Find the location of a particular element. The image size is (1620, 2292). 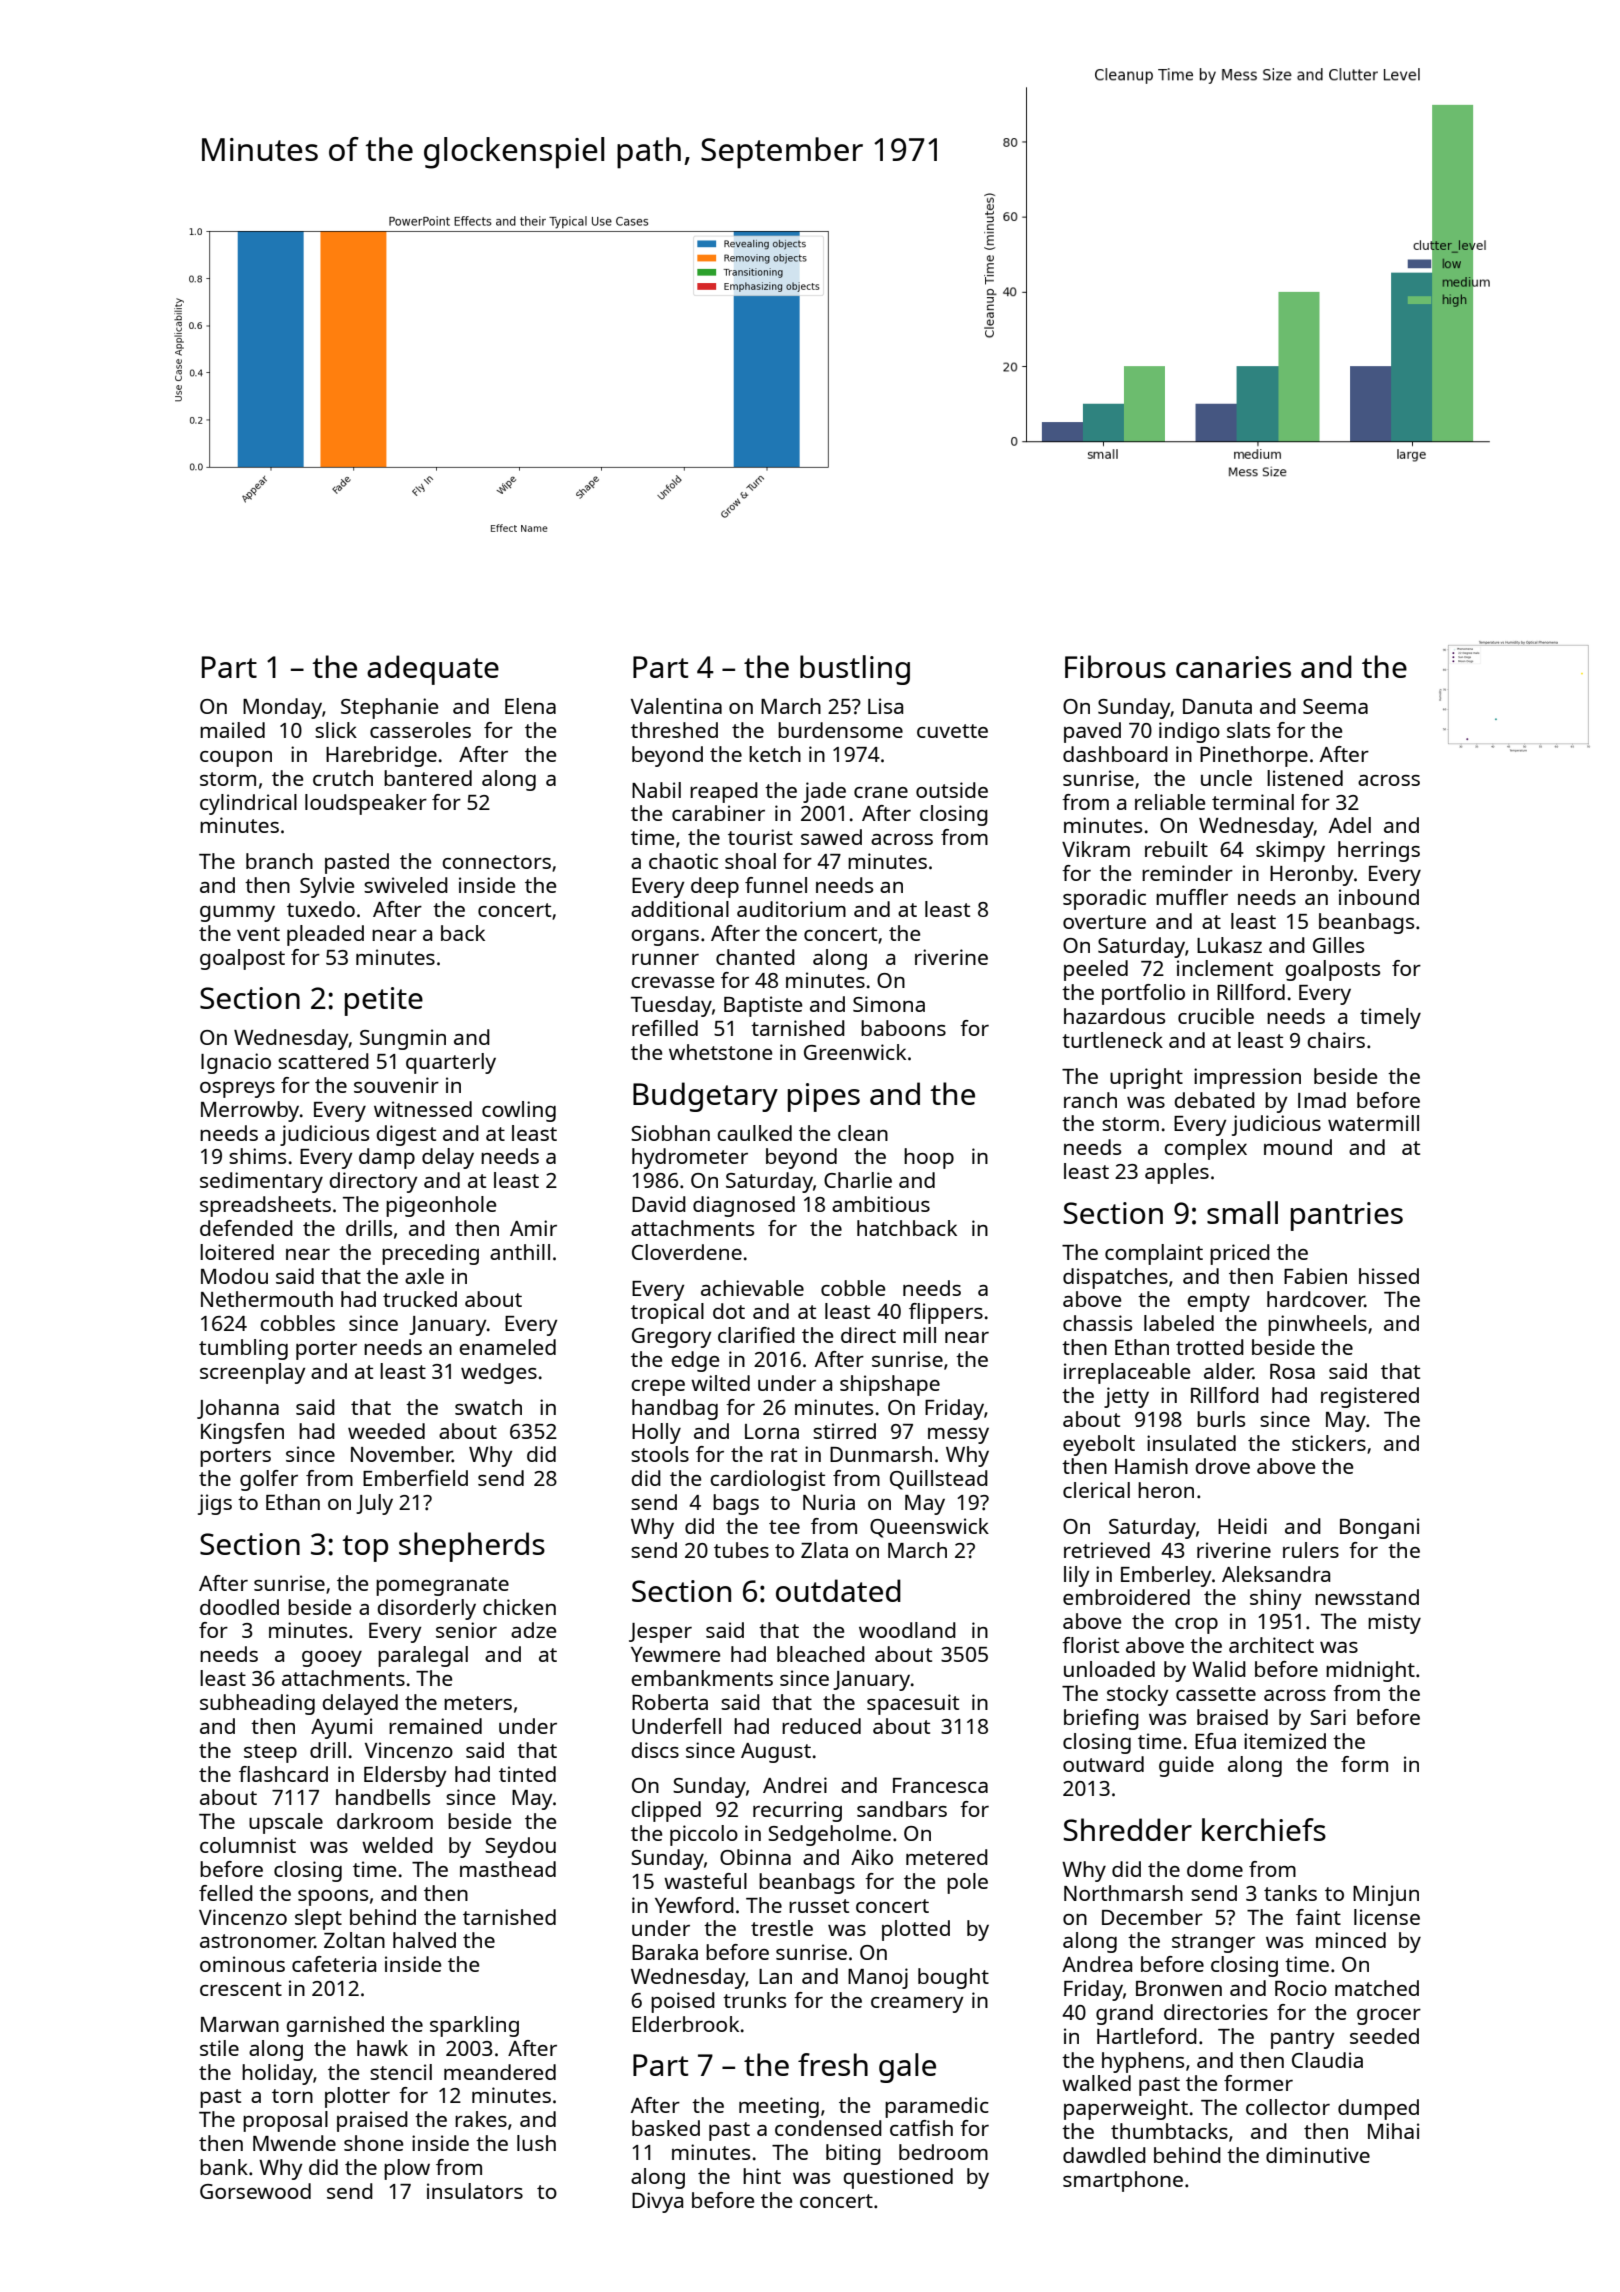

pleaded is located at coordinates (325, 935).
